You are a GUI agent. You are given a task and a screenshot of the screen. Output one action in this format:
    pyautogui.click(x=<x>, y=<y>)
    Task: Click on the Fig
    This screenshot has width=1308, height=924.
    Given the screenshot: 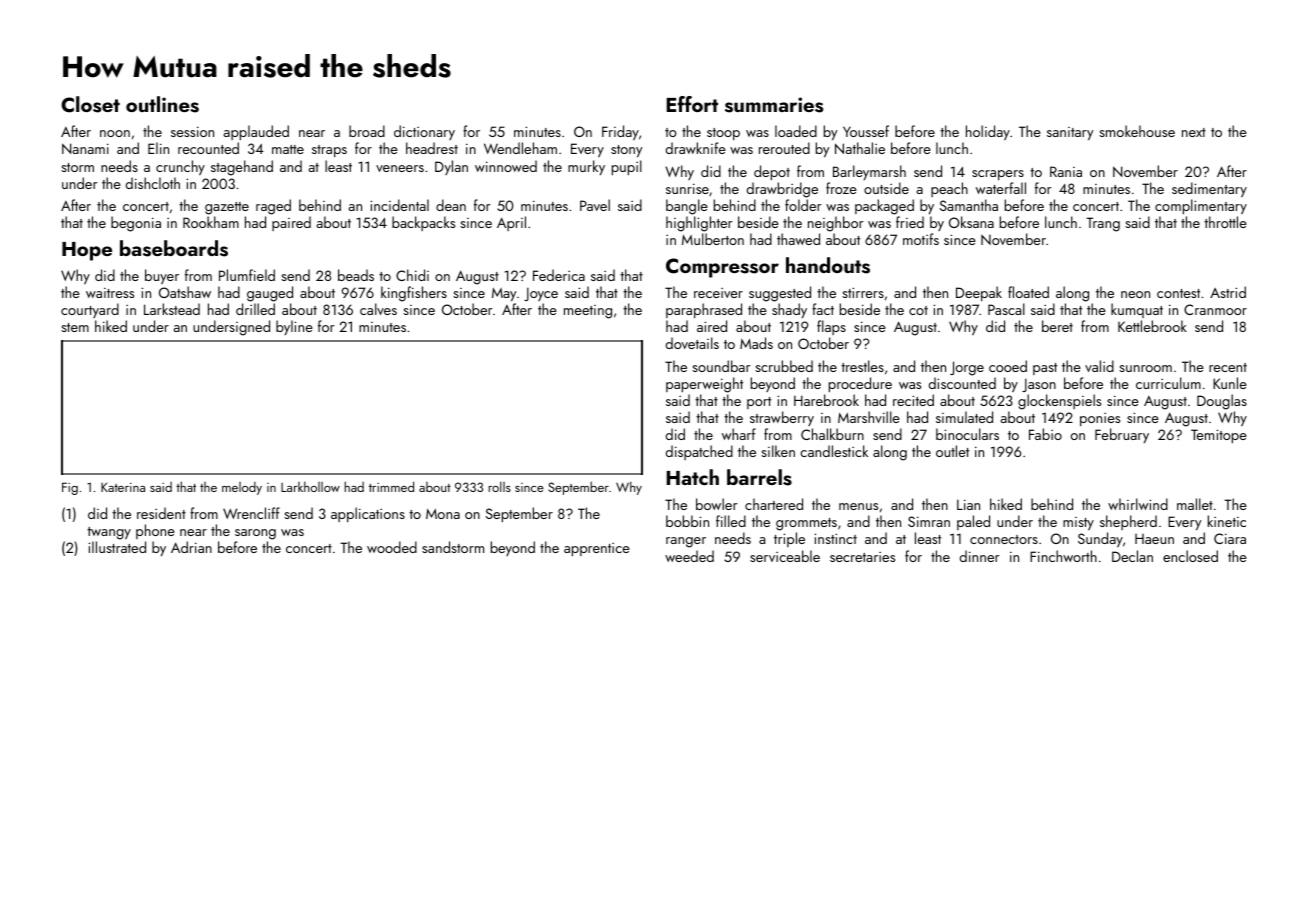 What is the action you would take?
    pyautogui.click(x=70, y=488)
